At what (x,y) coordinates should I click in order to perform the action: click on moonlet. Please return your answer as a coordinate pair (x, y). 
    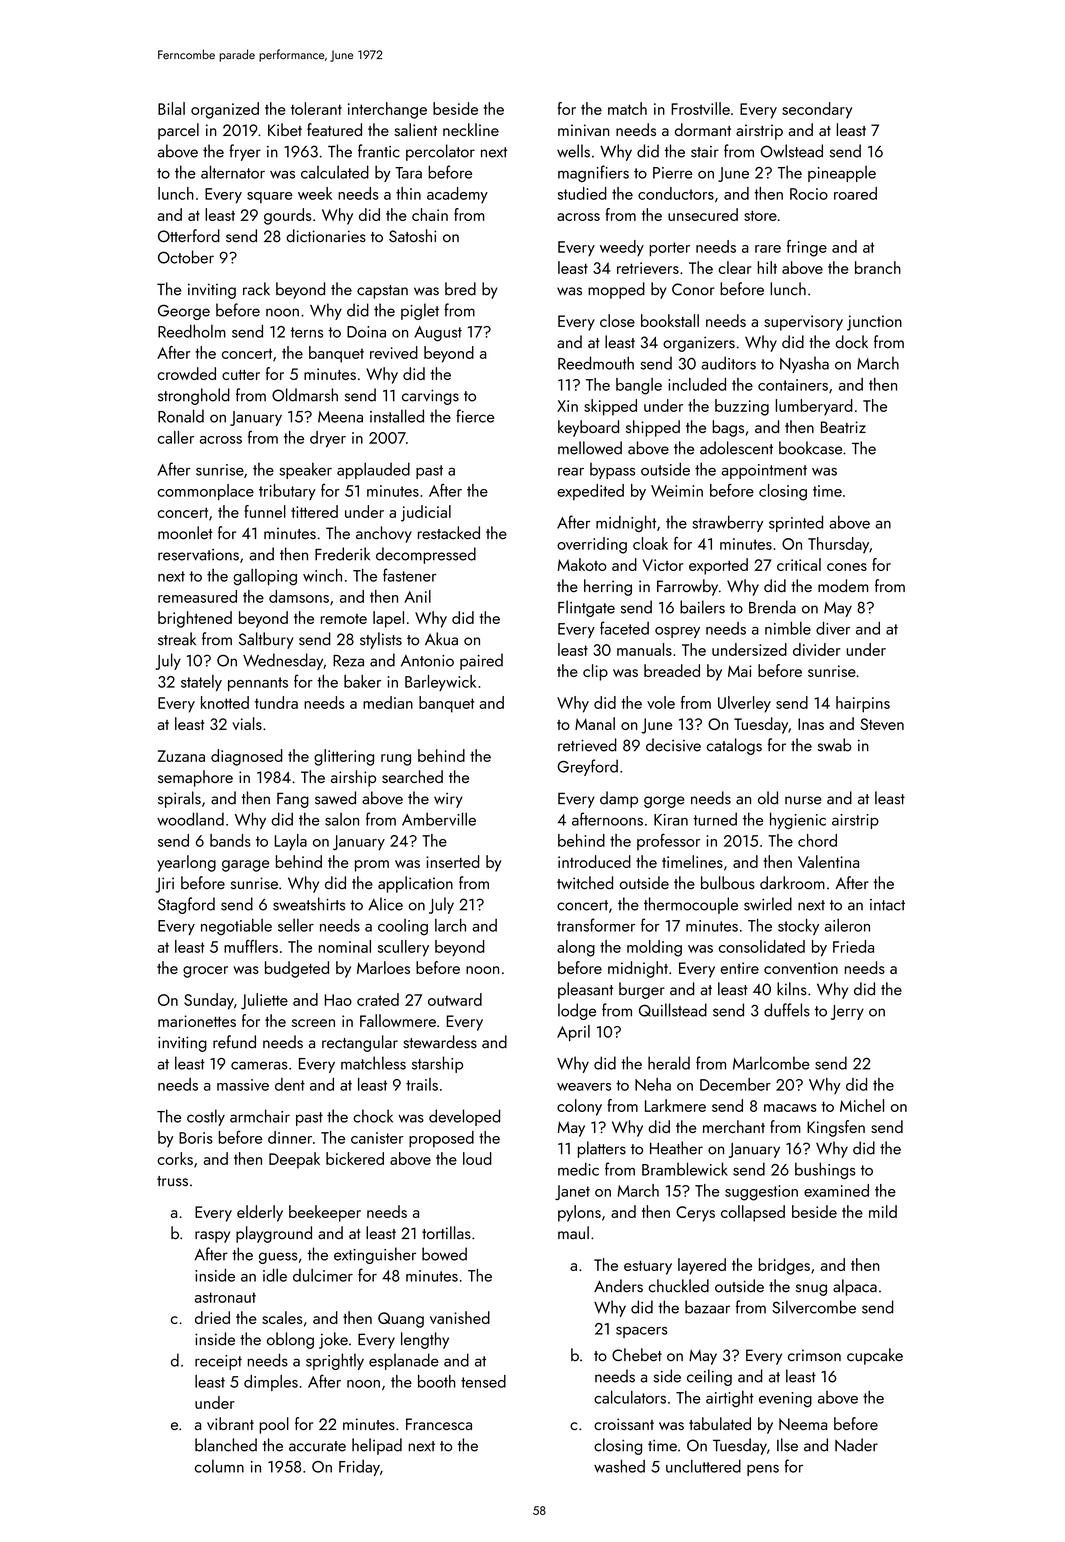
    Looking at the image, I should click on (185, 533).
